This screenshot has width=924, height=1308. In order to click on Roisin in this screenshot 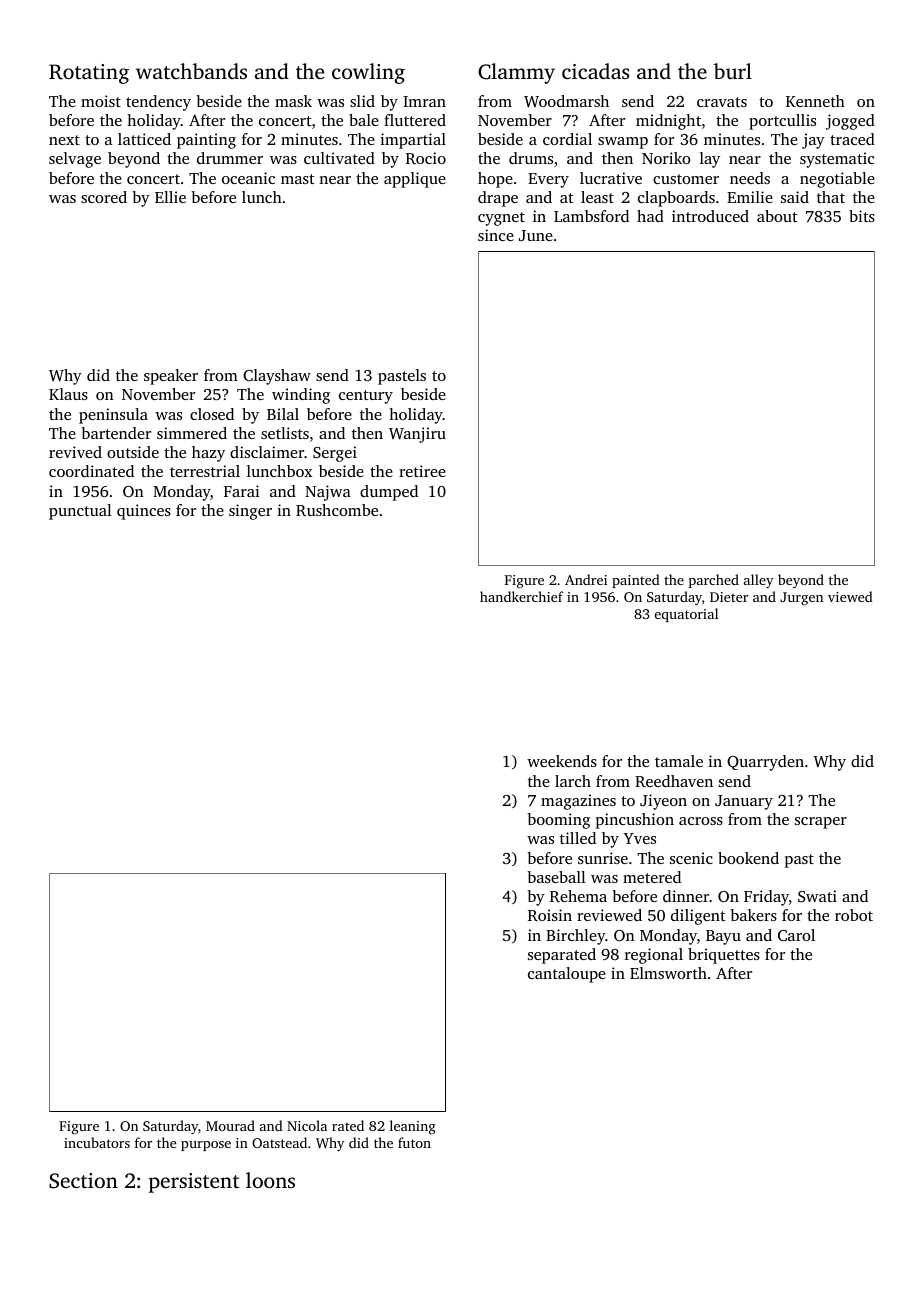, I will do `click(550, 915)`.
